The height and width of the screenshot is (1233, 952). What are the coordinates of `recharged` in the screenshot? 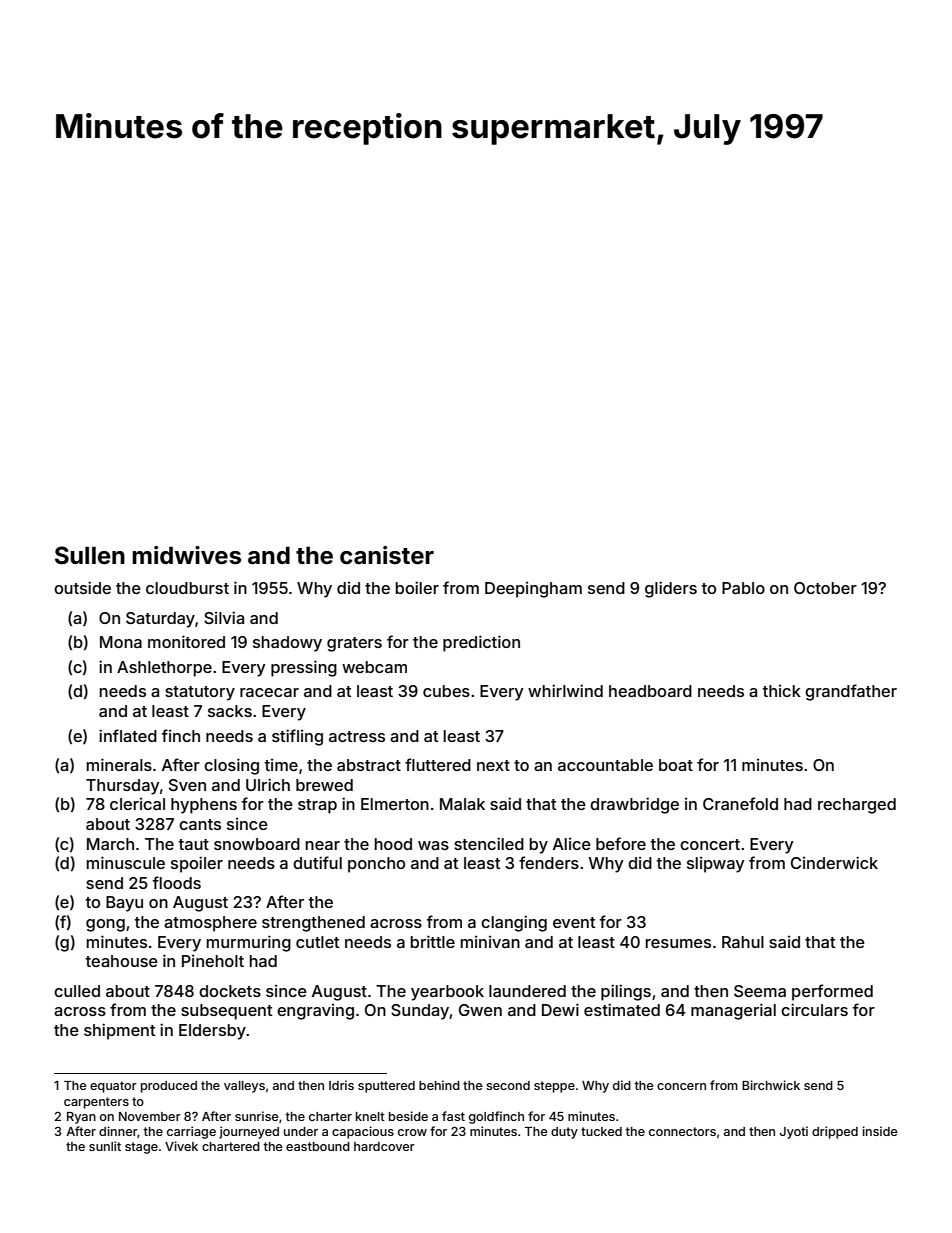 It's located at (857, 806).
